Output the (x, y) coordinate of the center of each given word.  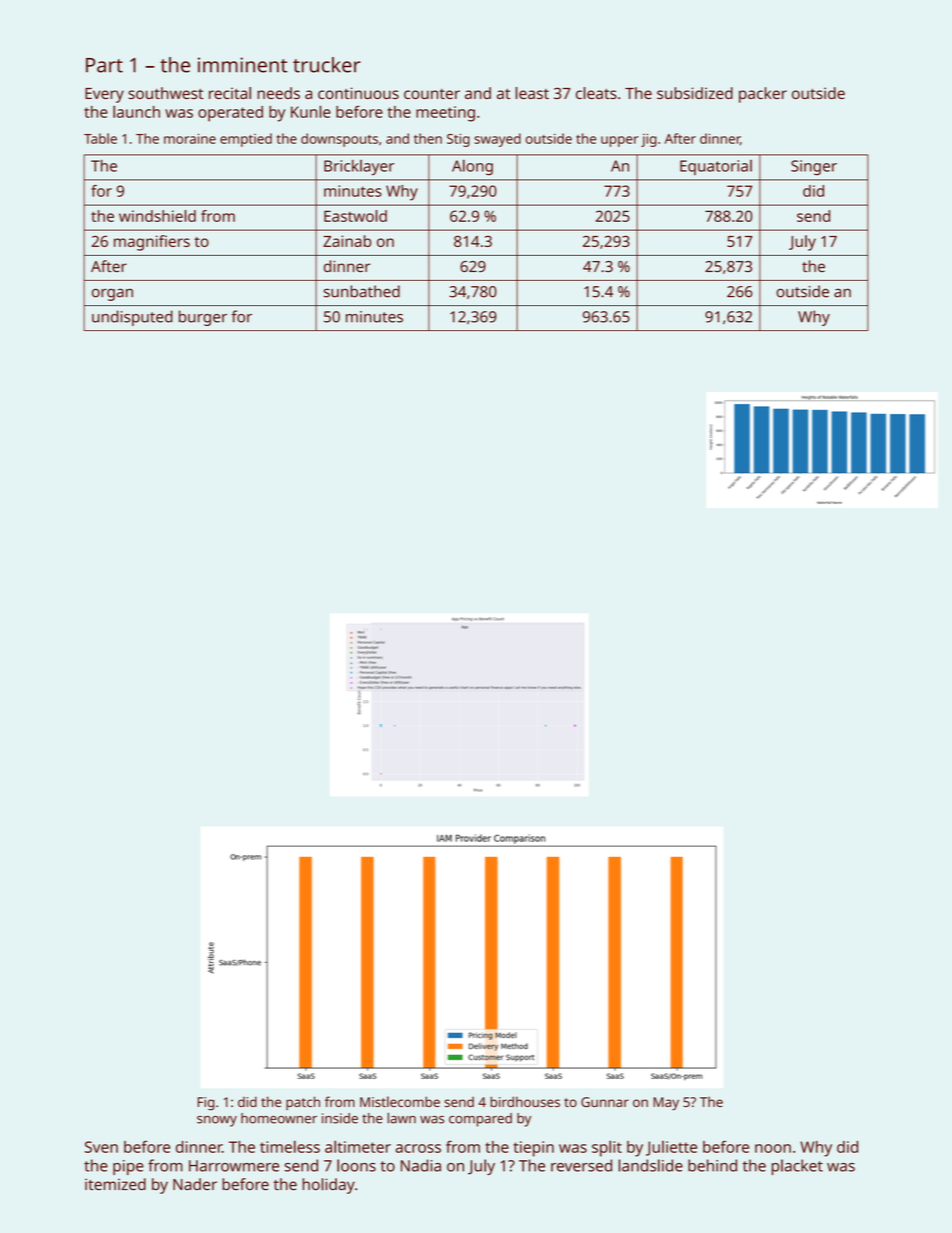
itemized (115, 1184)
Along (472, 167)
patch (303, 1103)
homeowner (279, 1118)
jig (649, 140)
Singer (814, 167)
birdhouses (525, 1101)
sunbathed (362, 291)
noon (773, 1148)
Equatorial (716, 167)
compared (480, 1120)
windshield (157, 216)
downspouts (339, 140)
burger (203, 318)
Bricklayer (359, 168)
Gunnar (605, 1102)
